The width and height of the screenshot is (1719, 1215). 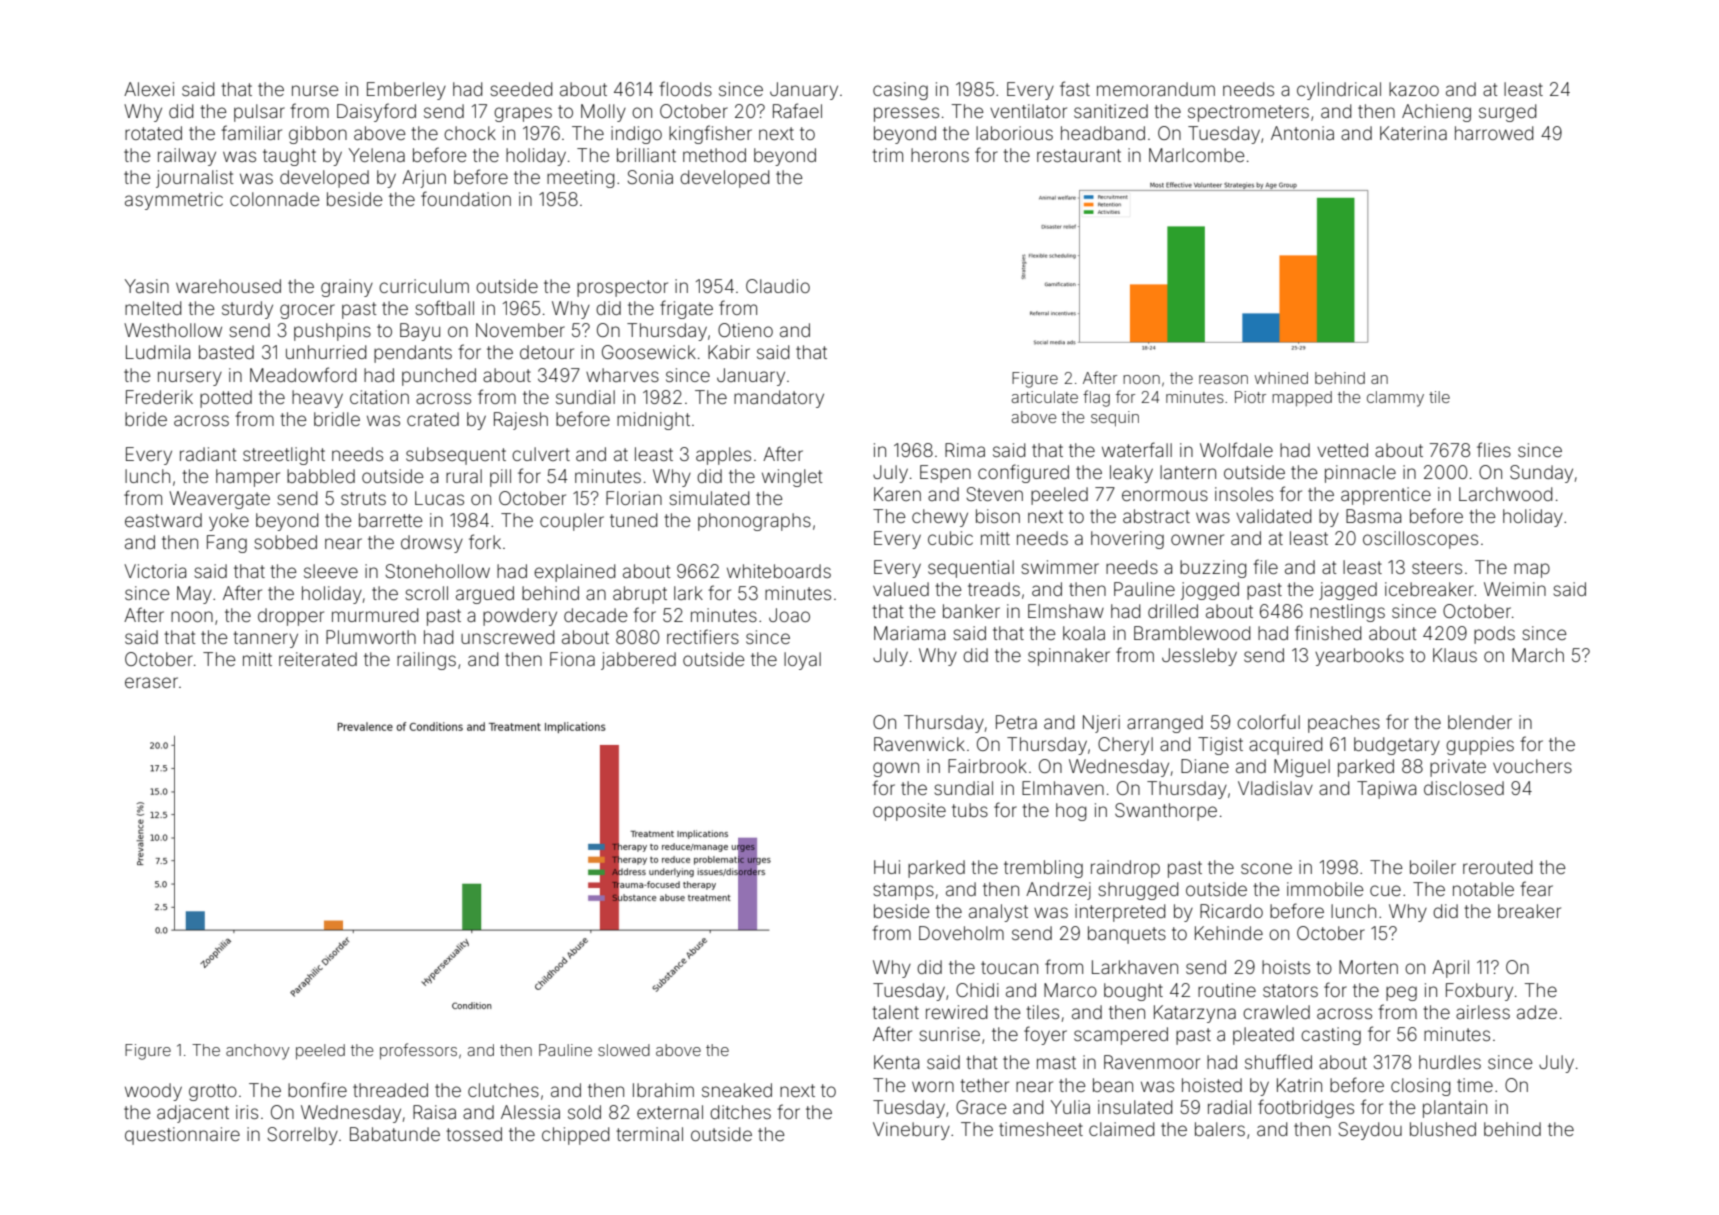 What do you see at coordinates (151, 682) in the screenshot?
I see `eraser` at bounding box center [151, 682].
